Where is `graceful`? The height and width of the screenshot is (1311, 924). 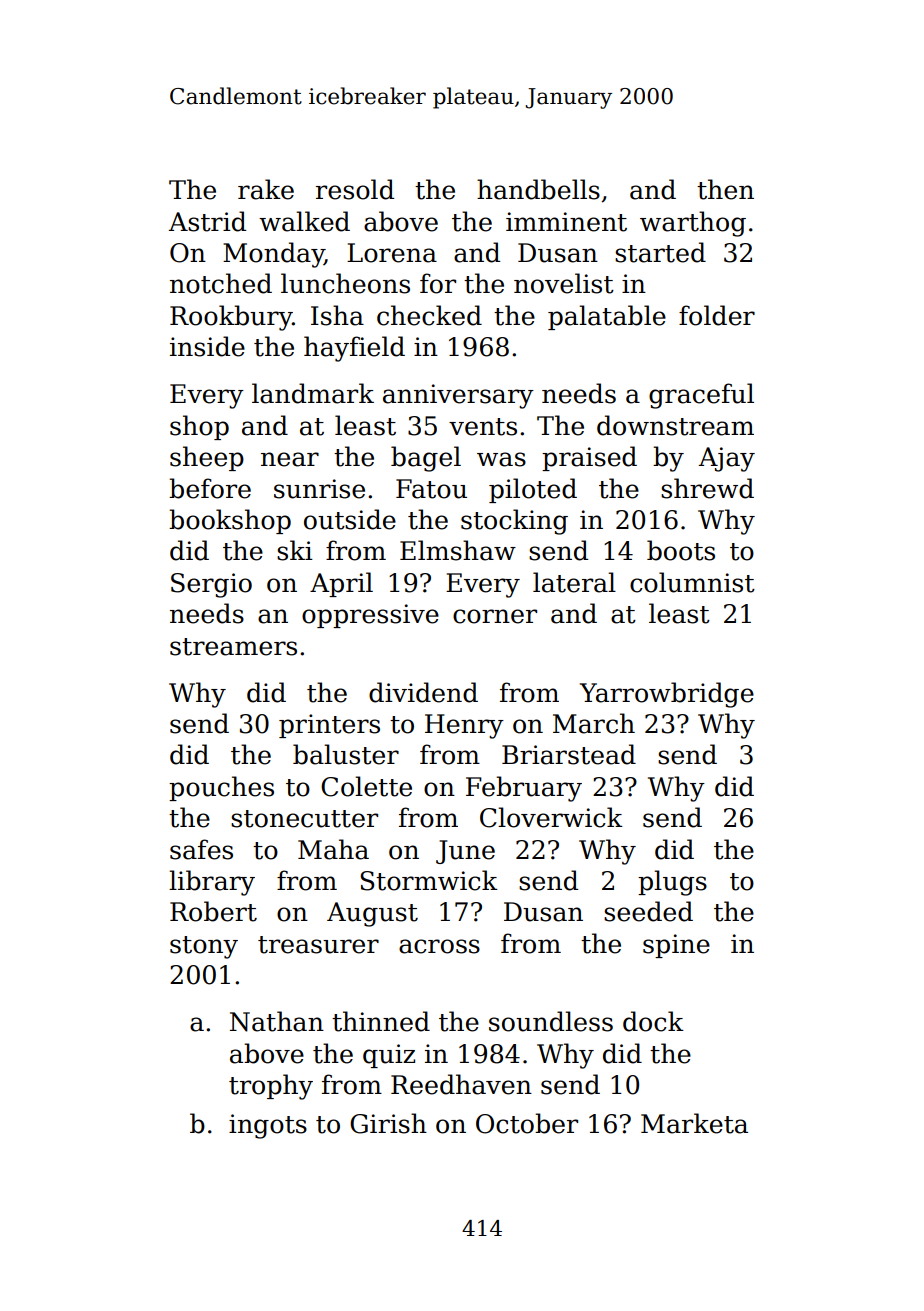 graceful is located at coordinates (701, 396).
